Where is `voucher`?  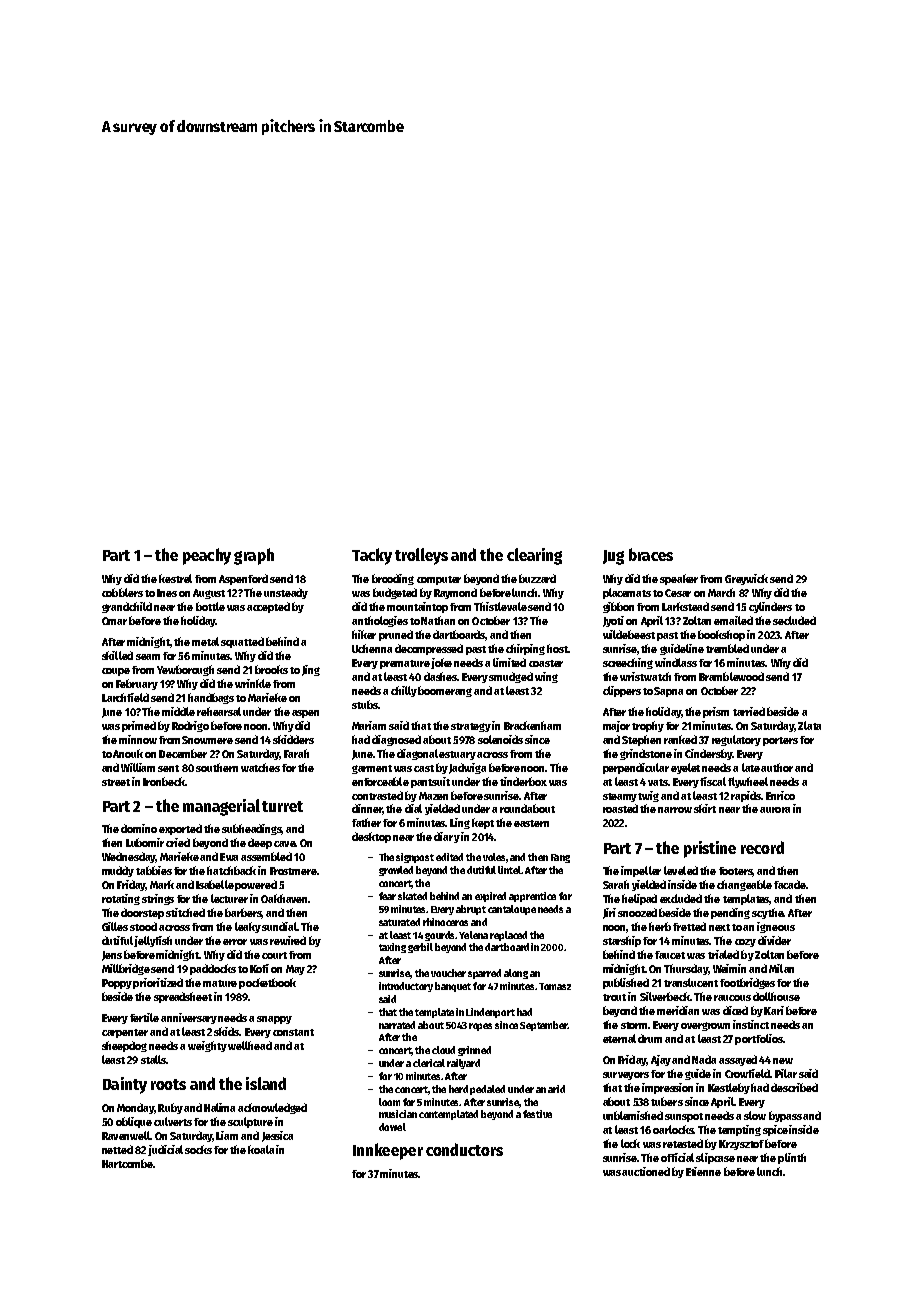
voucher is located at coordinates (448, 973).
